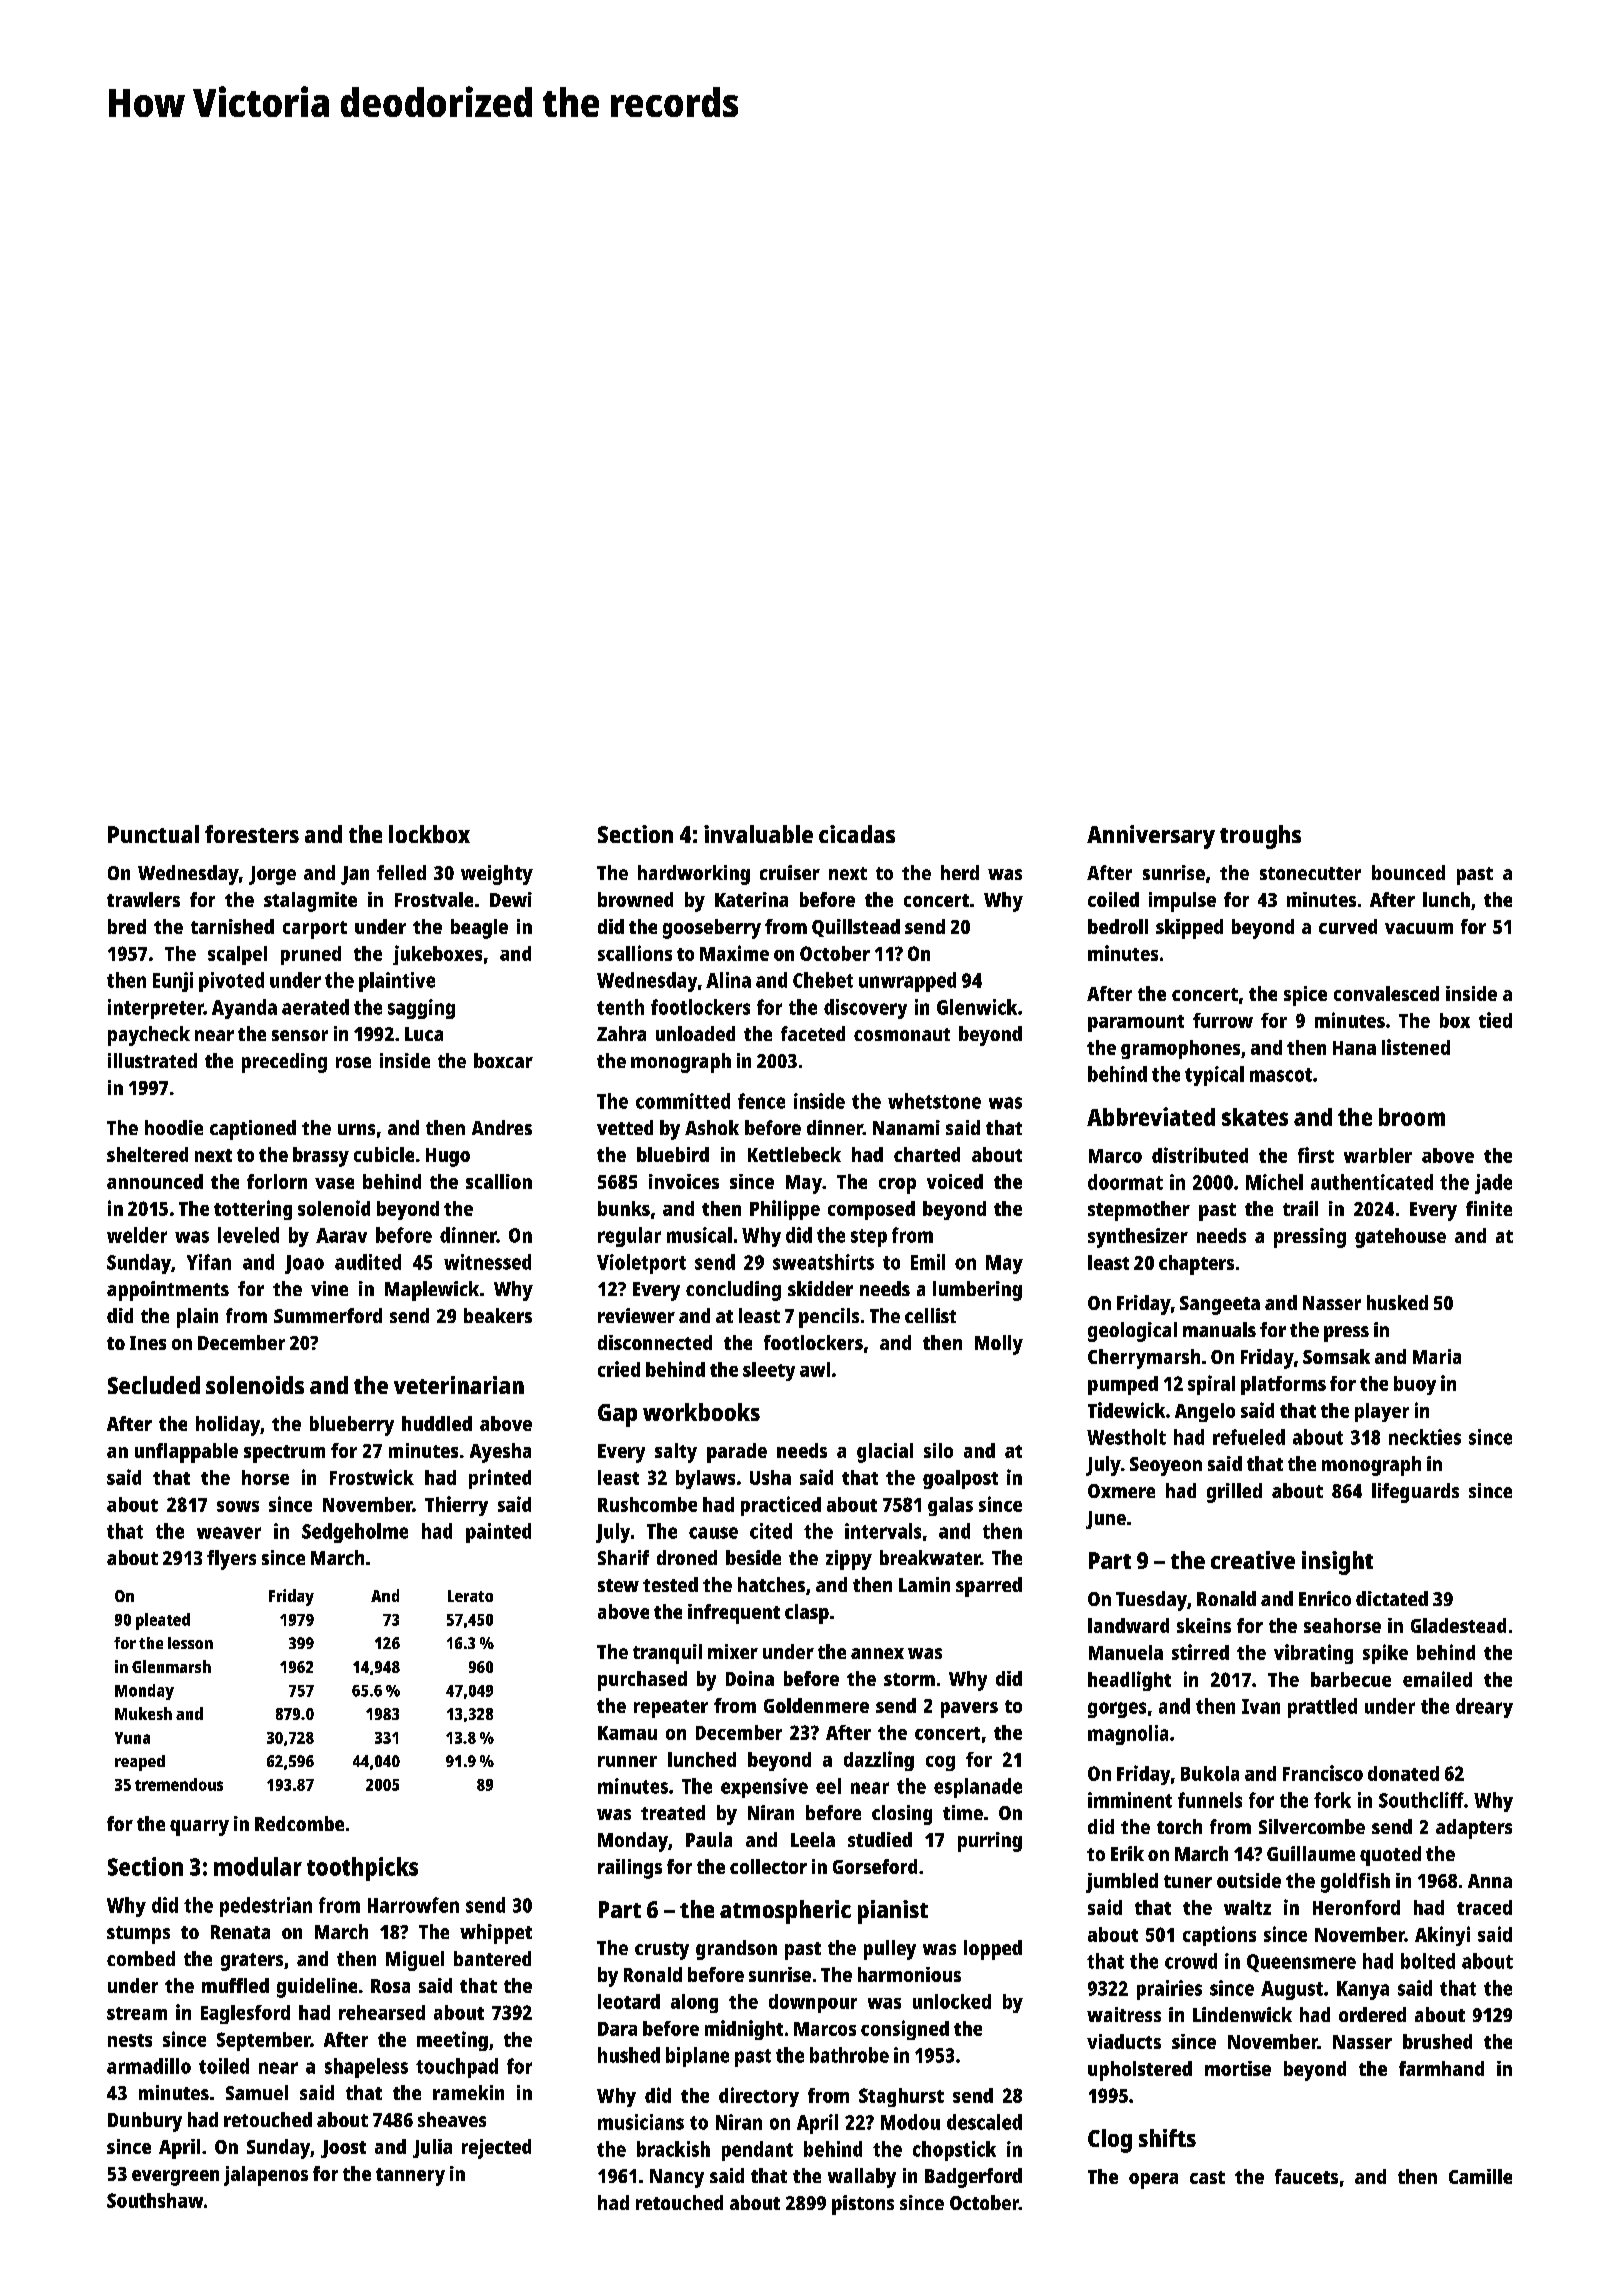 Image resolution: width=1620 pixels, height=2292 pixels. I want to click on invoices, so click(684, 1181).
